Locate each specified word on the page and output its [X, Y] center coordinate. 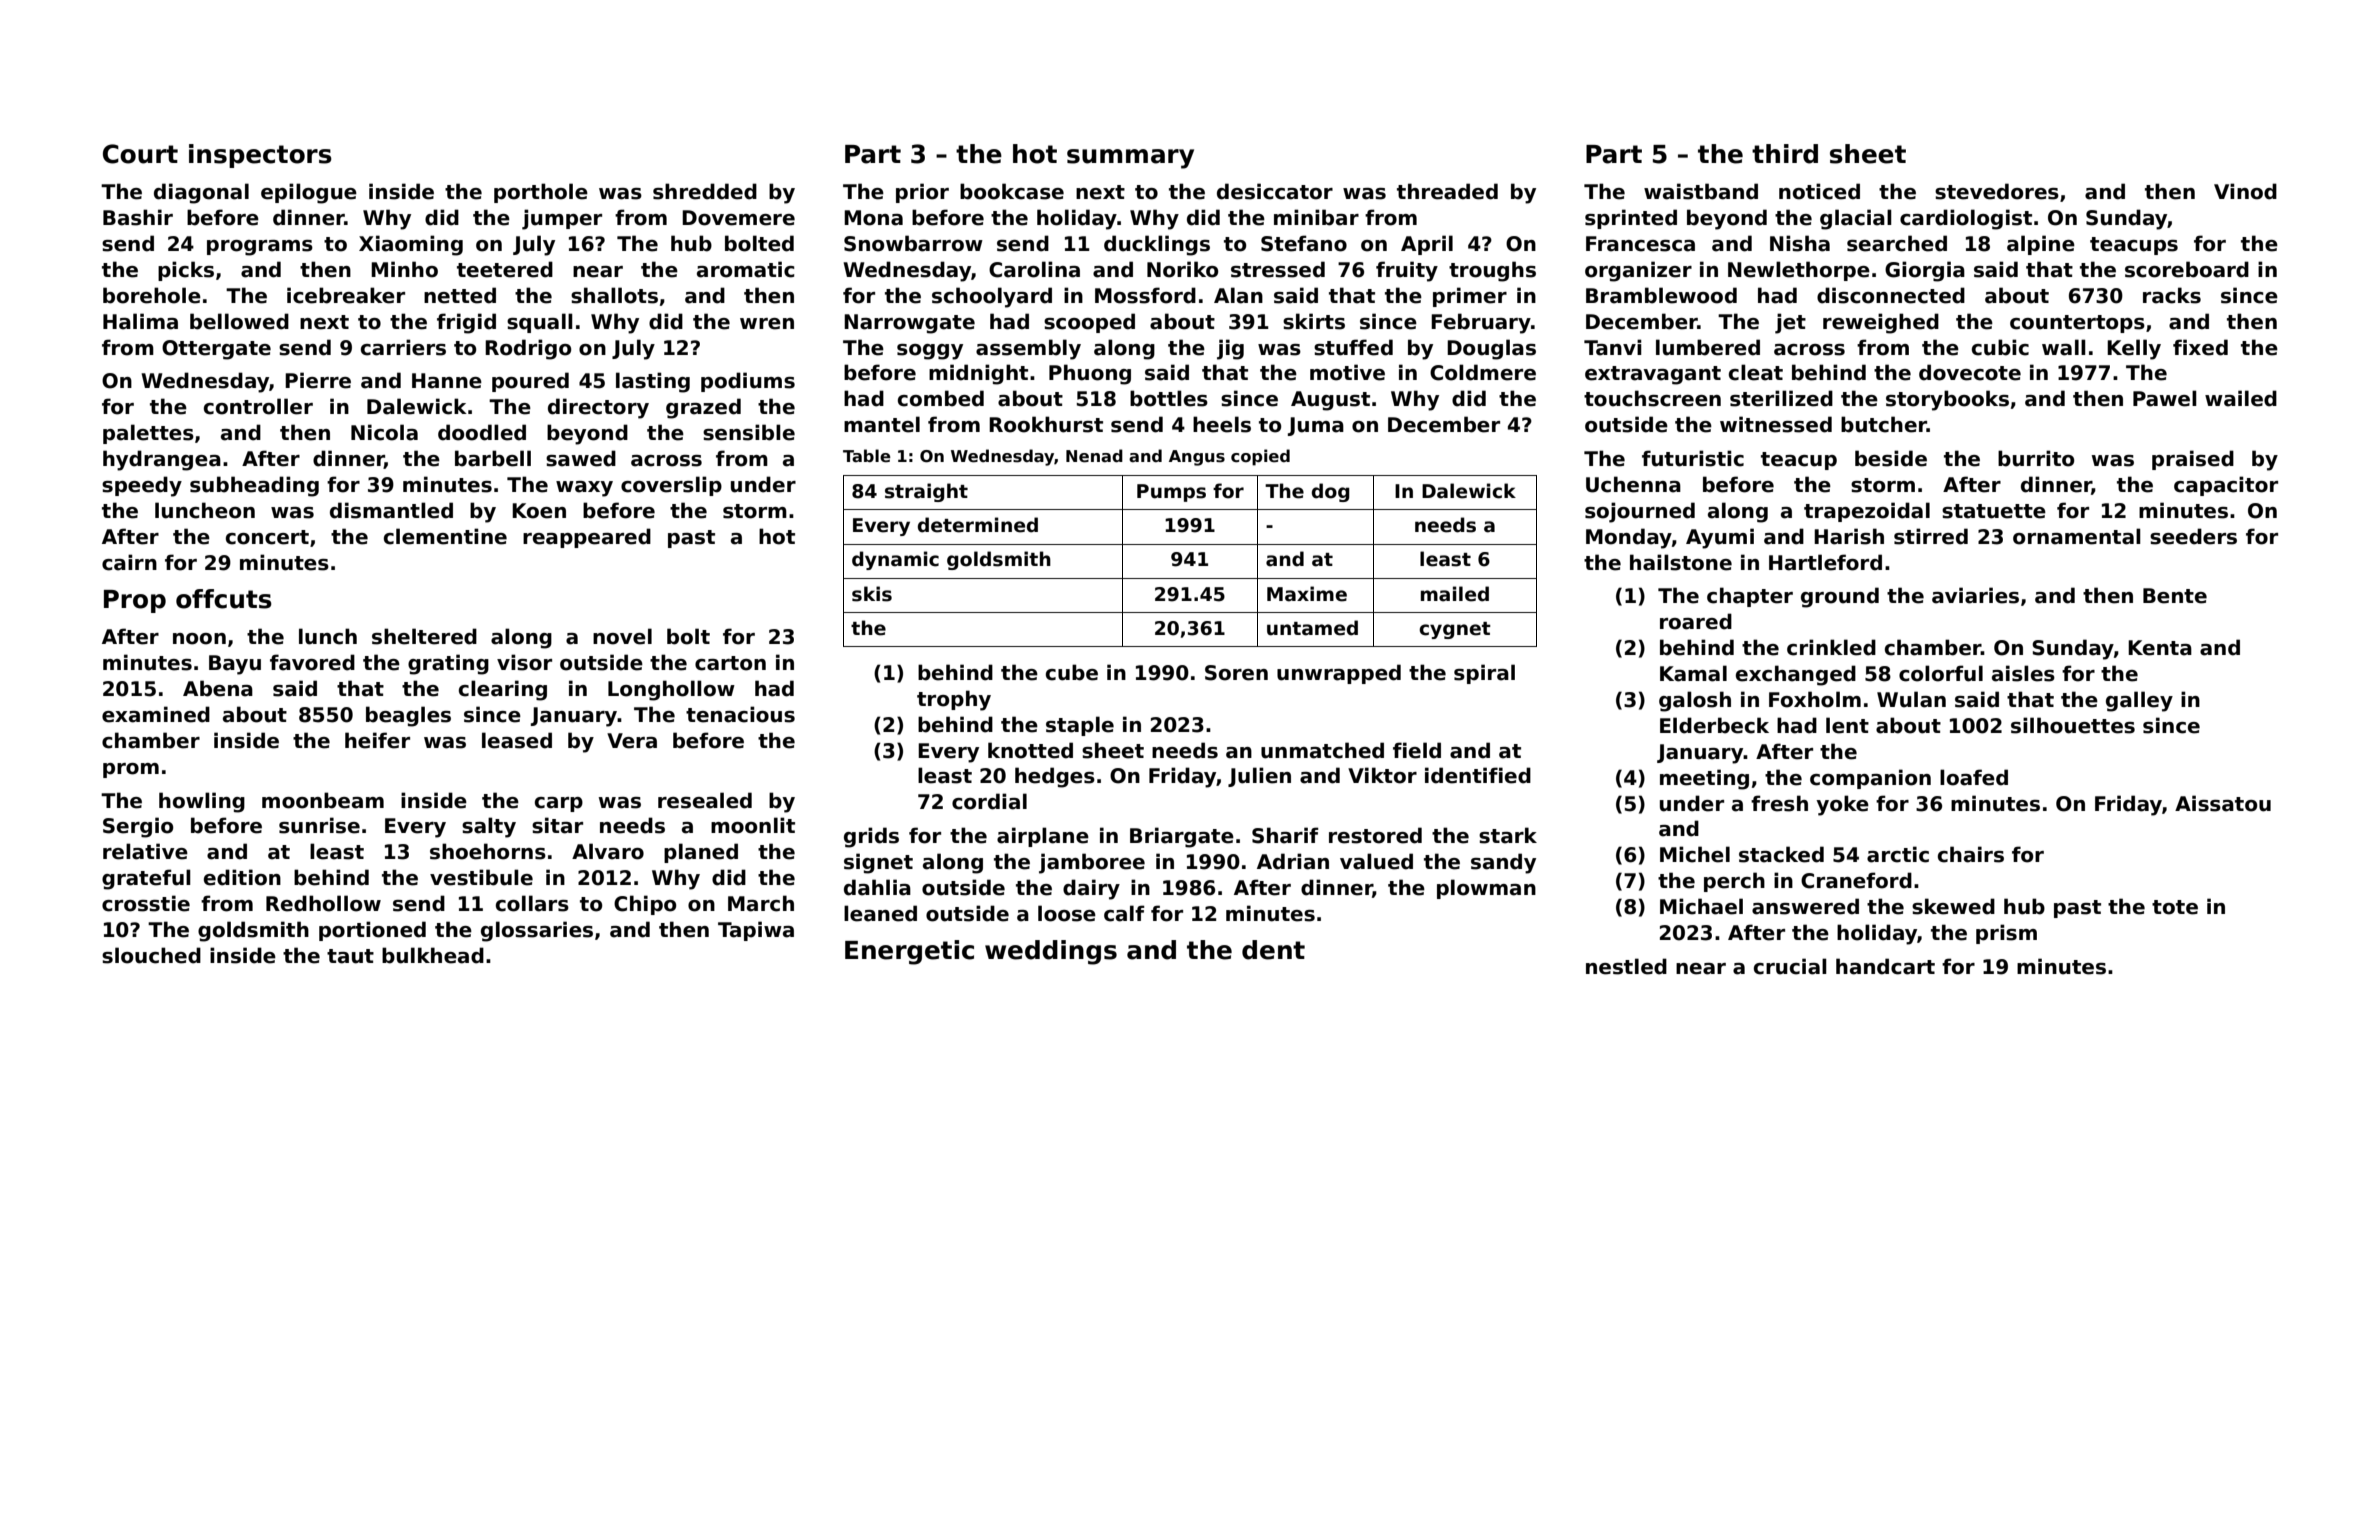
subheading [254, 486]
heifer [377, 740]
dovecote [1970, 372]
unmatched [1322, 750]
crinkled [1831, 647]
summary [1130, 159]
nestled [1626, 966]
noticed [1819, 191]
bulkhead [433, 955]
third [1785, 154]
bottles [1169, 398]
